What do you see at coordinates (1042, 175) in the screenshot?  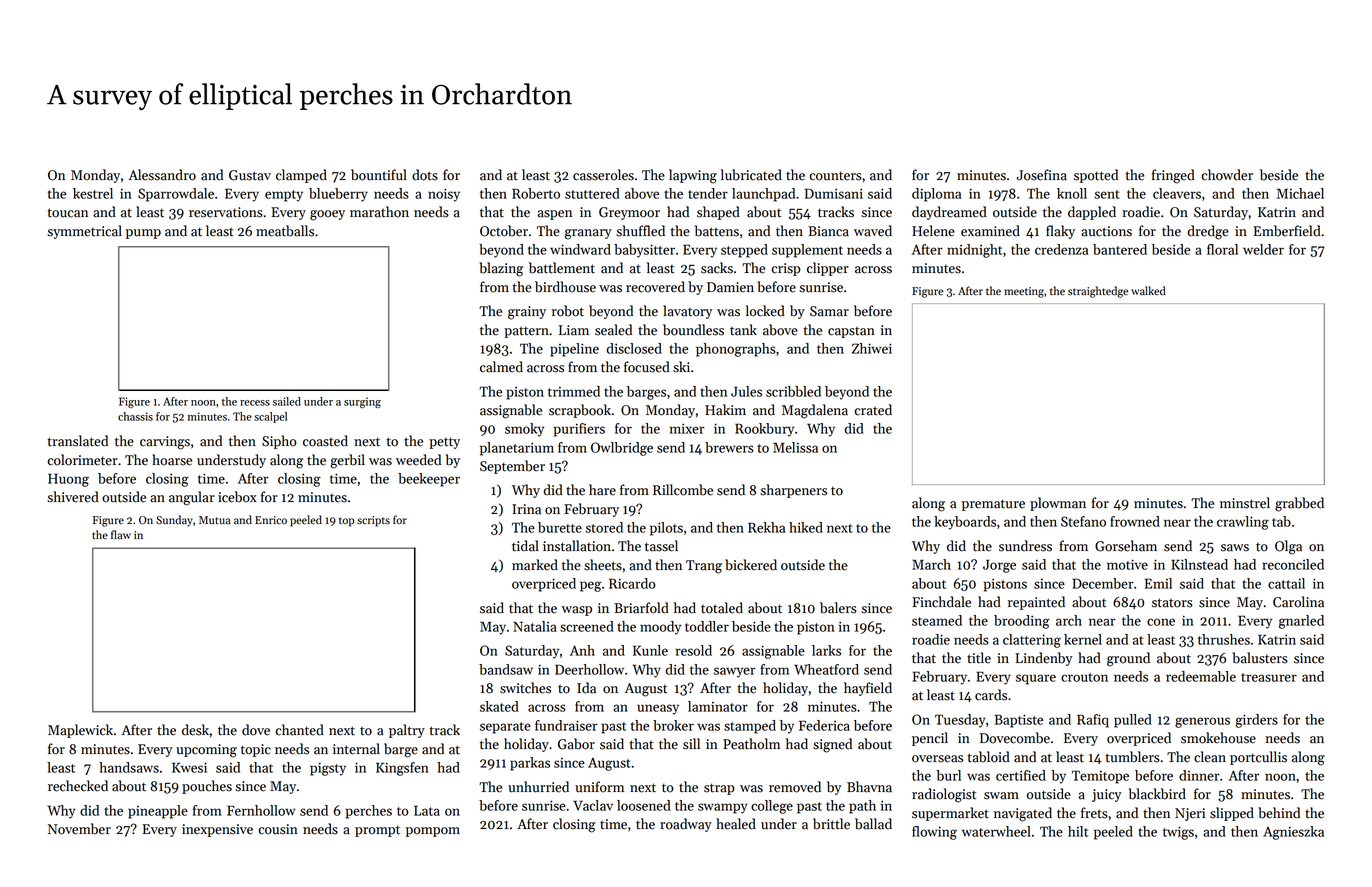 I see `Josefina` at bounding box center [1042, 175].
